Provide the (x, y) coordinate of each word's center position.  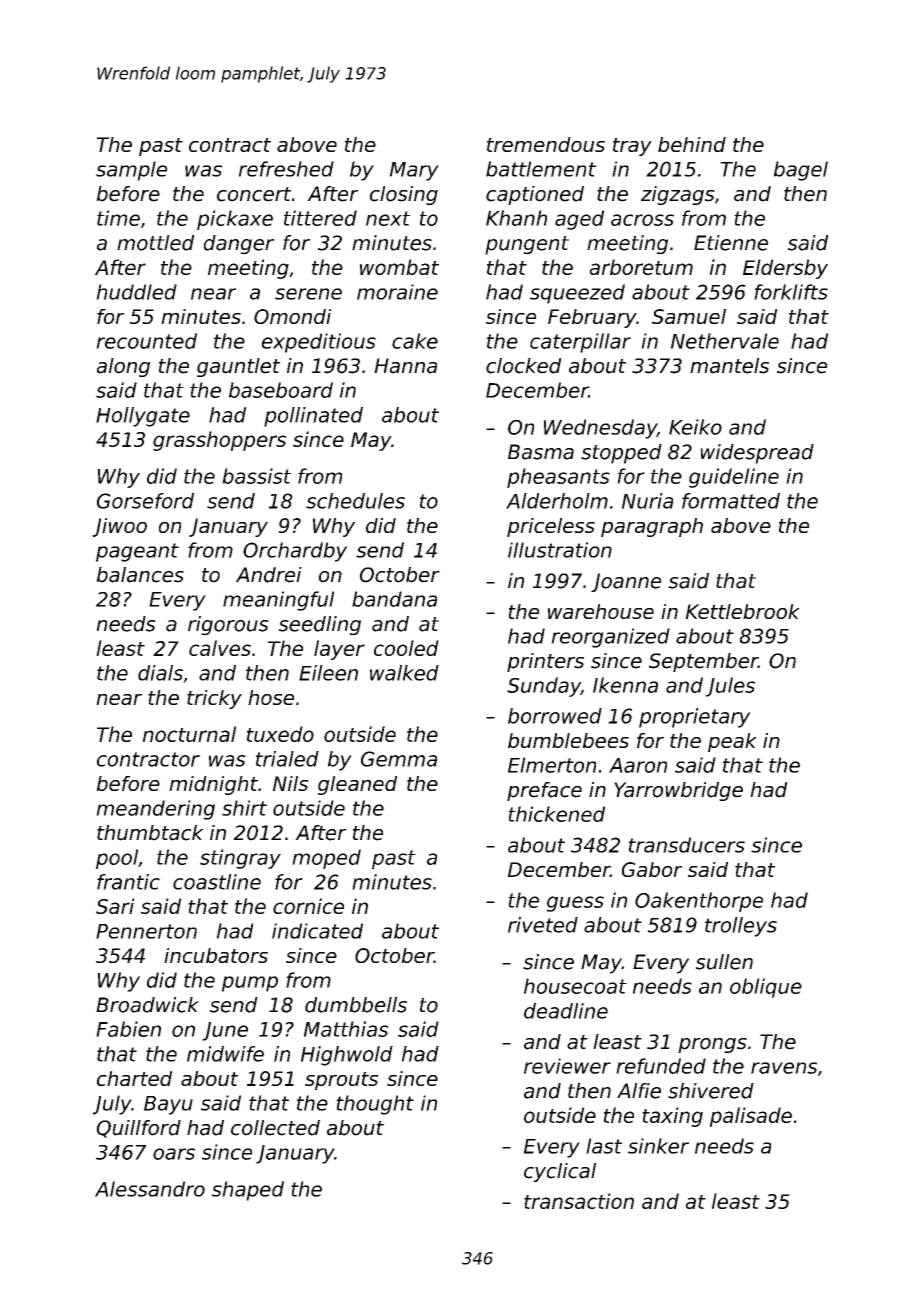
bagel (801, 171)
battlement (541, 169)
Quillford (139, 1129)
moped (326, 859)
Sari (115, 906)
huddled (136, 292)
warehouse (601, 611)
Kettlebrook (743, 611)
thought (375, 1105)
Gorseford (145, 501)
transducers (687, 845)
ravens (784, 1068)
